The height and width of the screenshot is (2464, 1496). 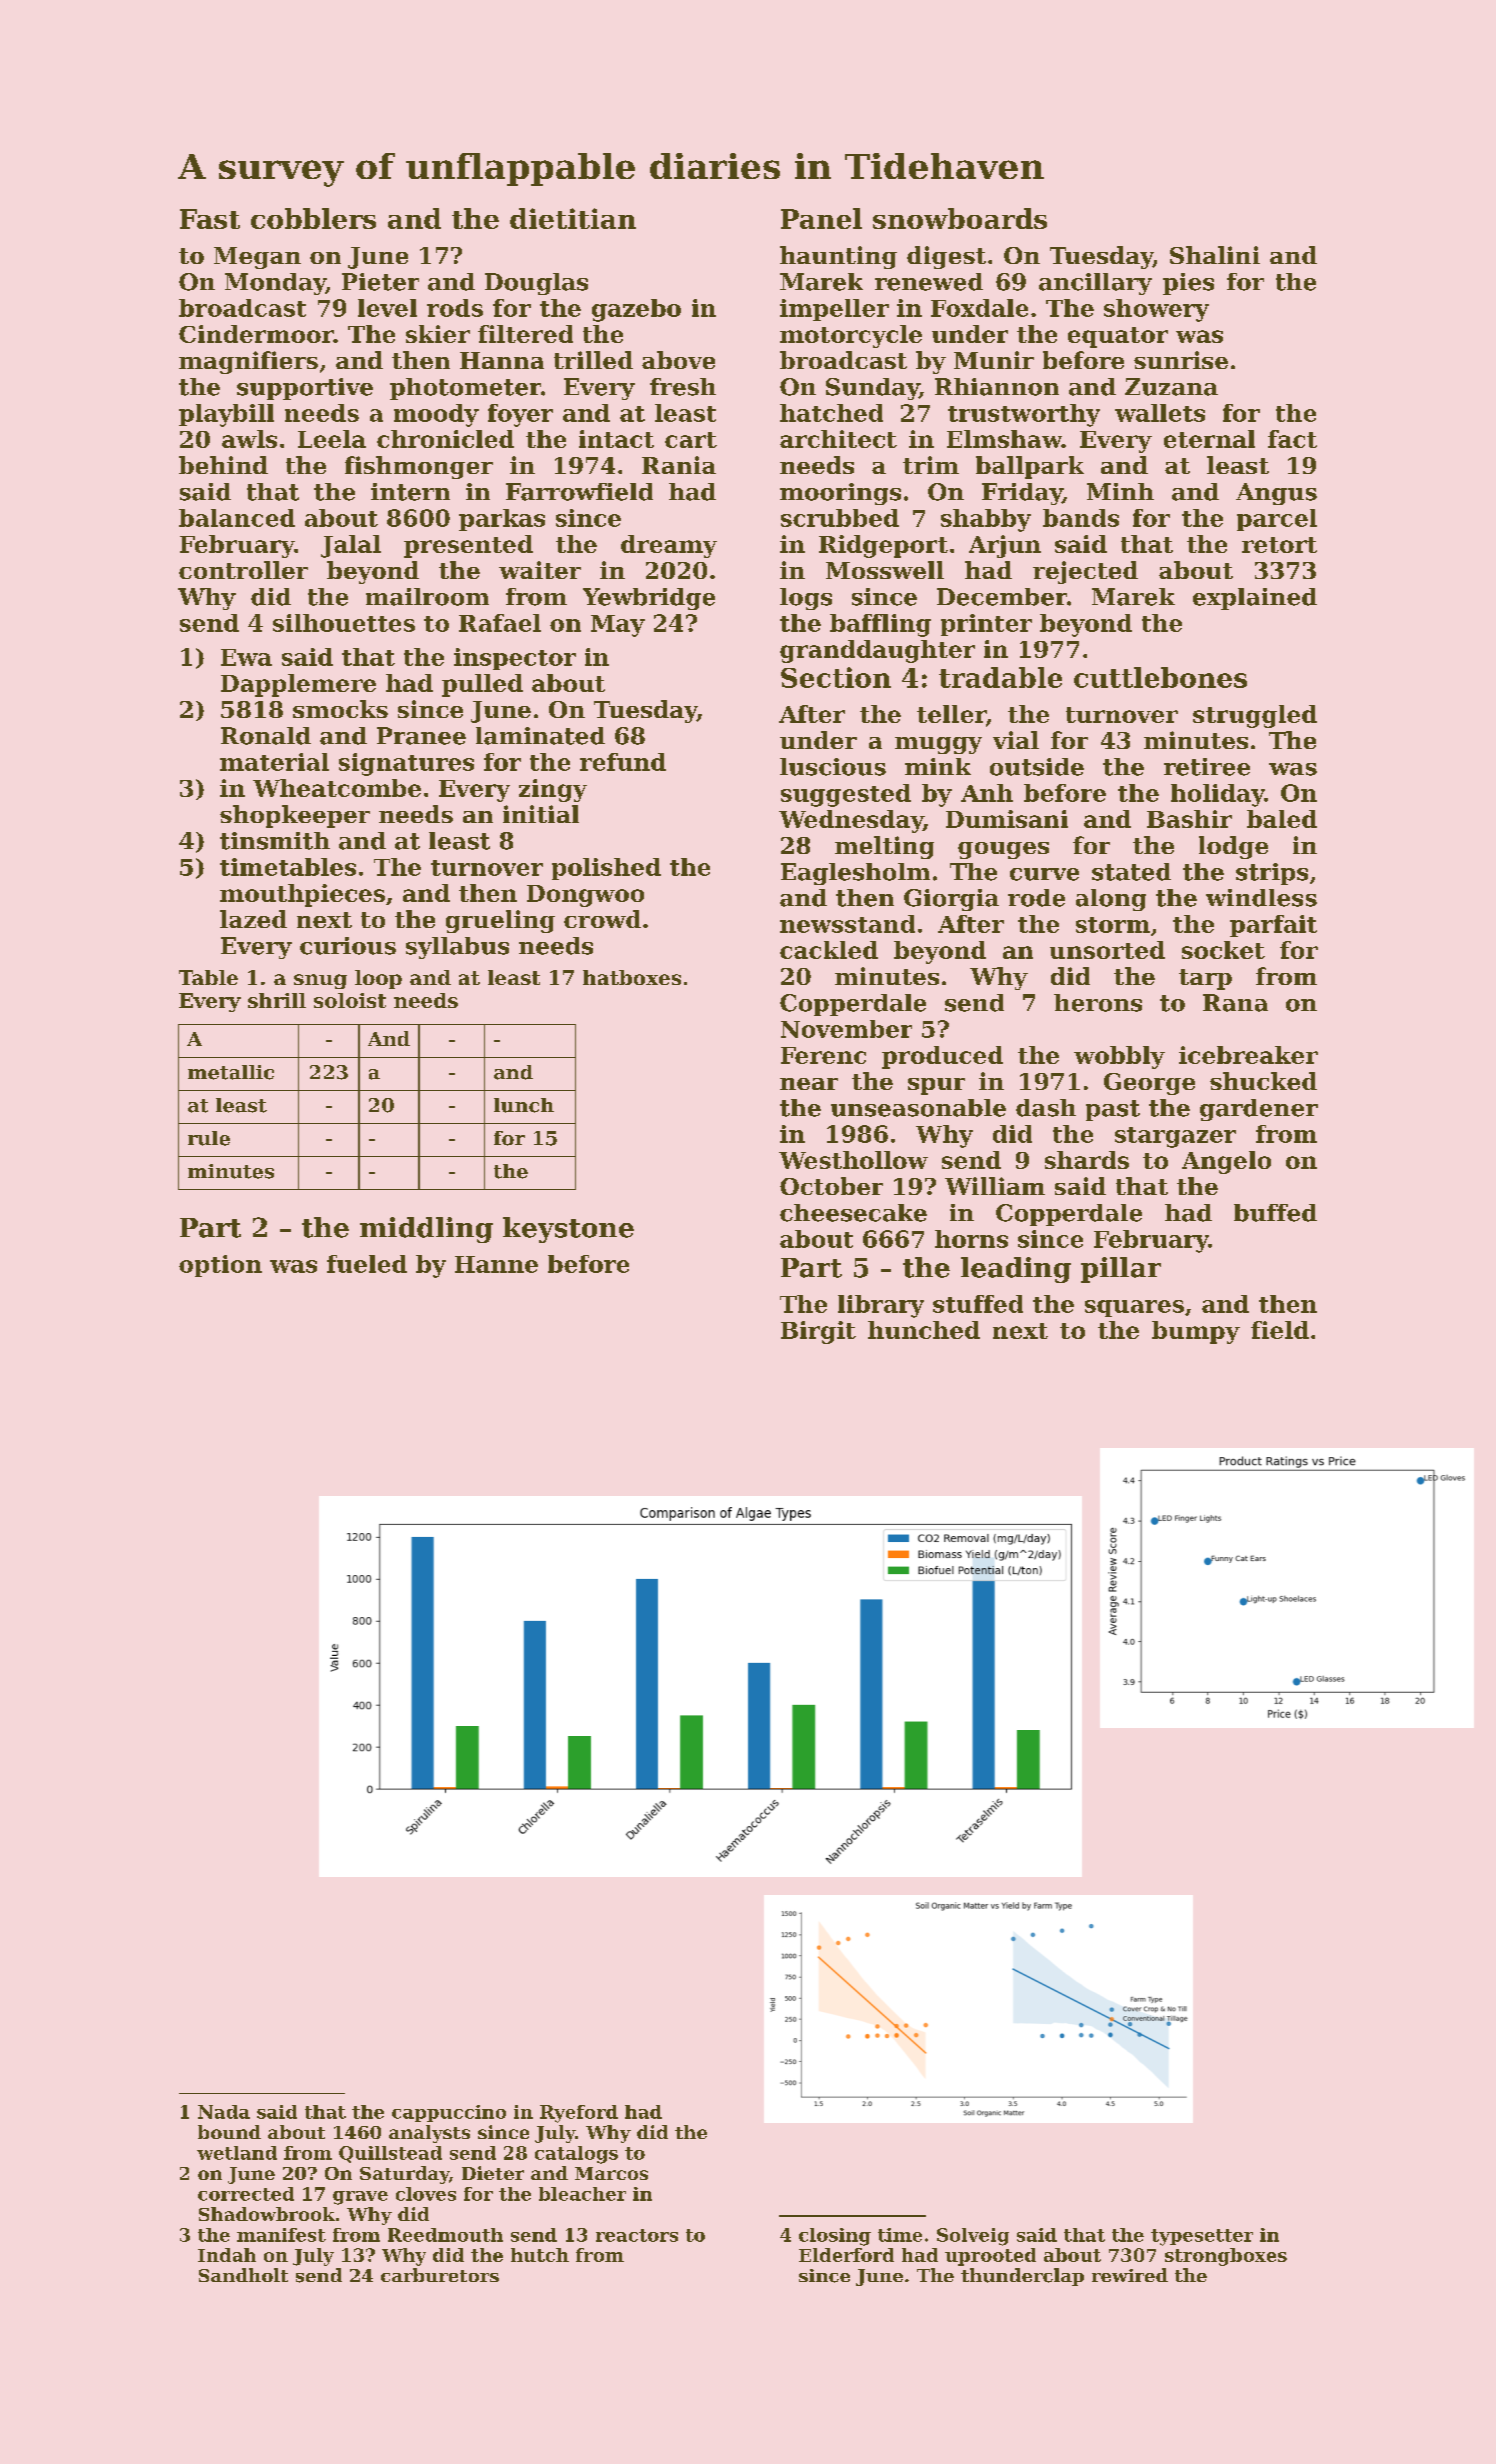 What do you see at coordinates (573, 218) in the screenshot?
I see `dietitian` at bounding box center [573, 218].
